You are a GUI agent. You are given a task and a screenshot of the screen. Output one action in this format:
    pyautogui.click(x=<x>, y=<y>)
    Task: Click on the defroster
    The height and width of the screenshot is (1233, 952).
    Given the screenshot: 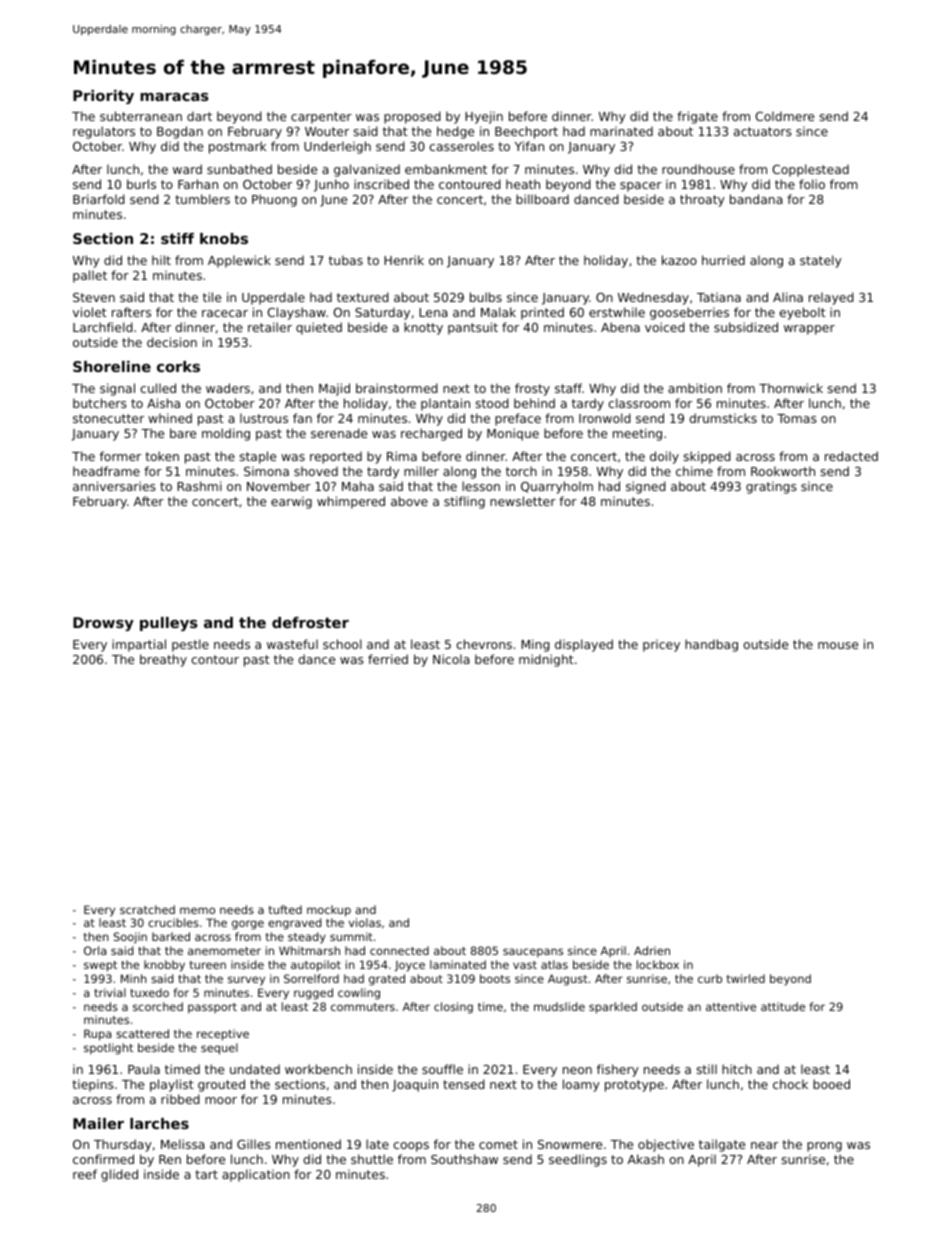 What is the action you would take?
    pyautogui.click(x=310, y=622)
